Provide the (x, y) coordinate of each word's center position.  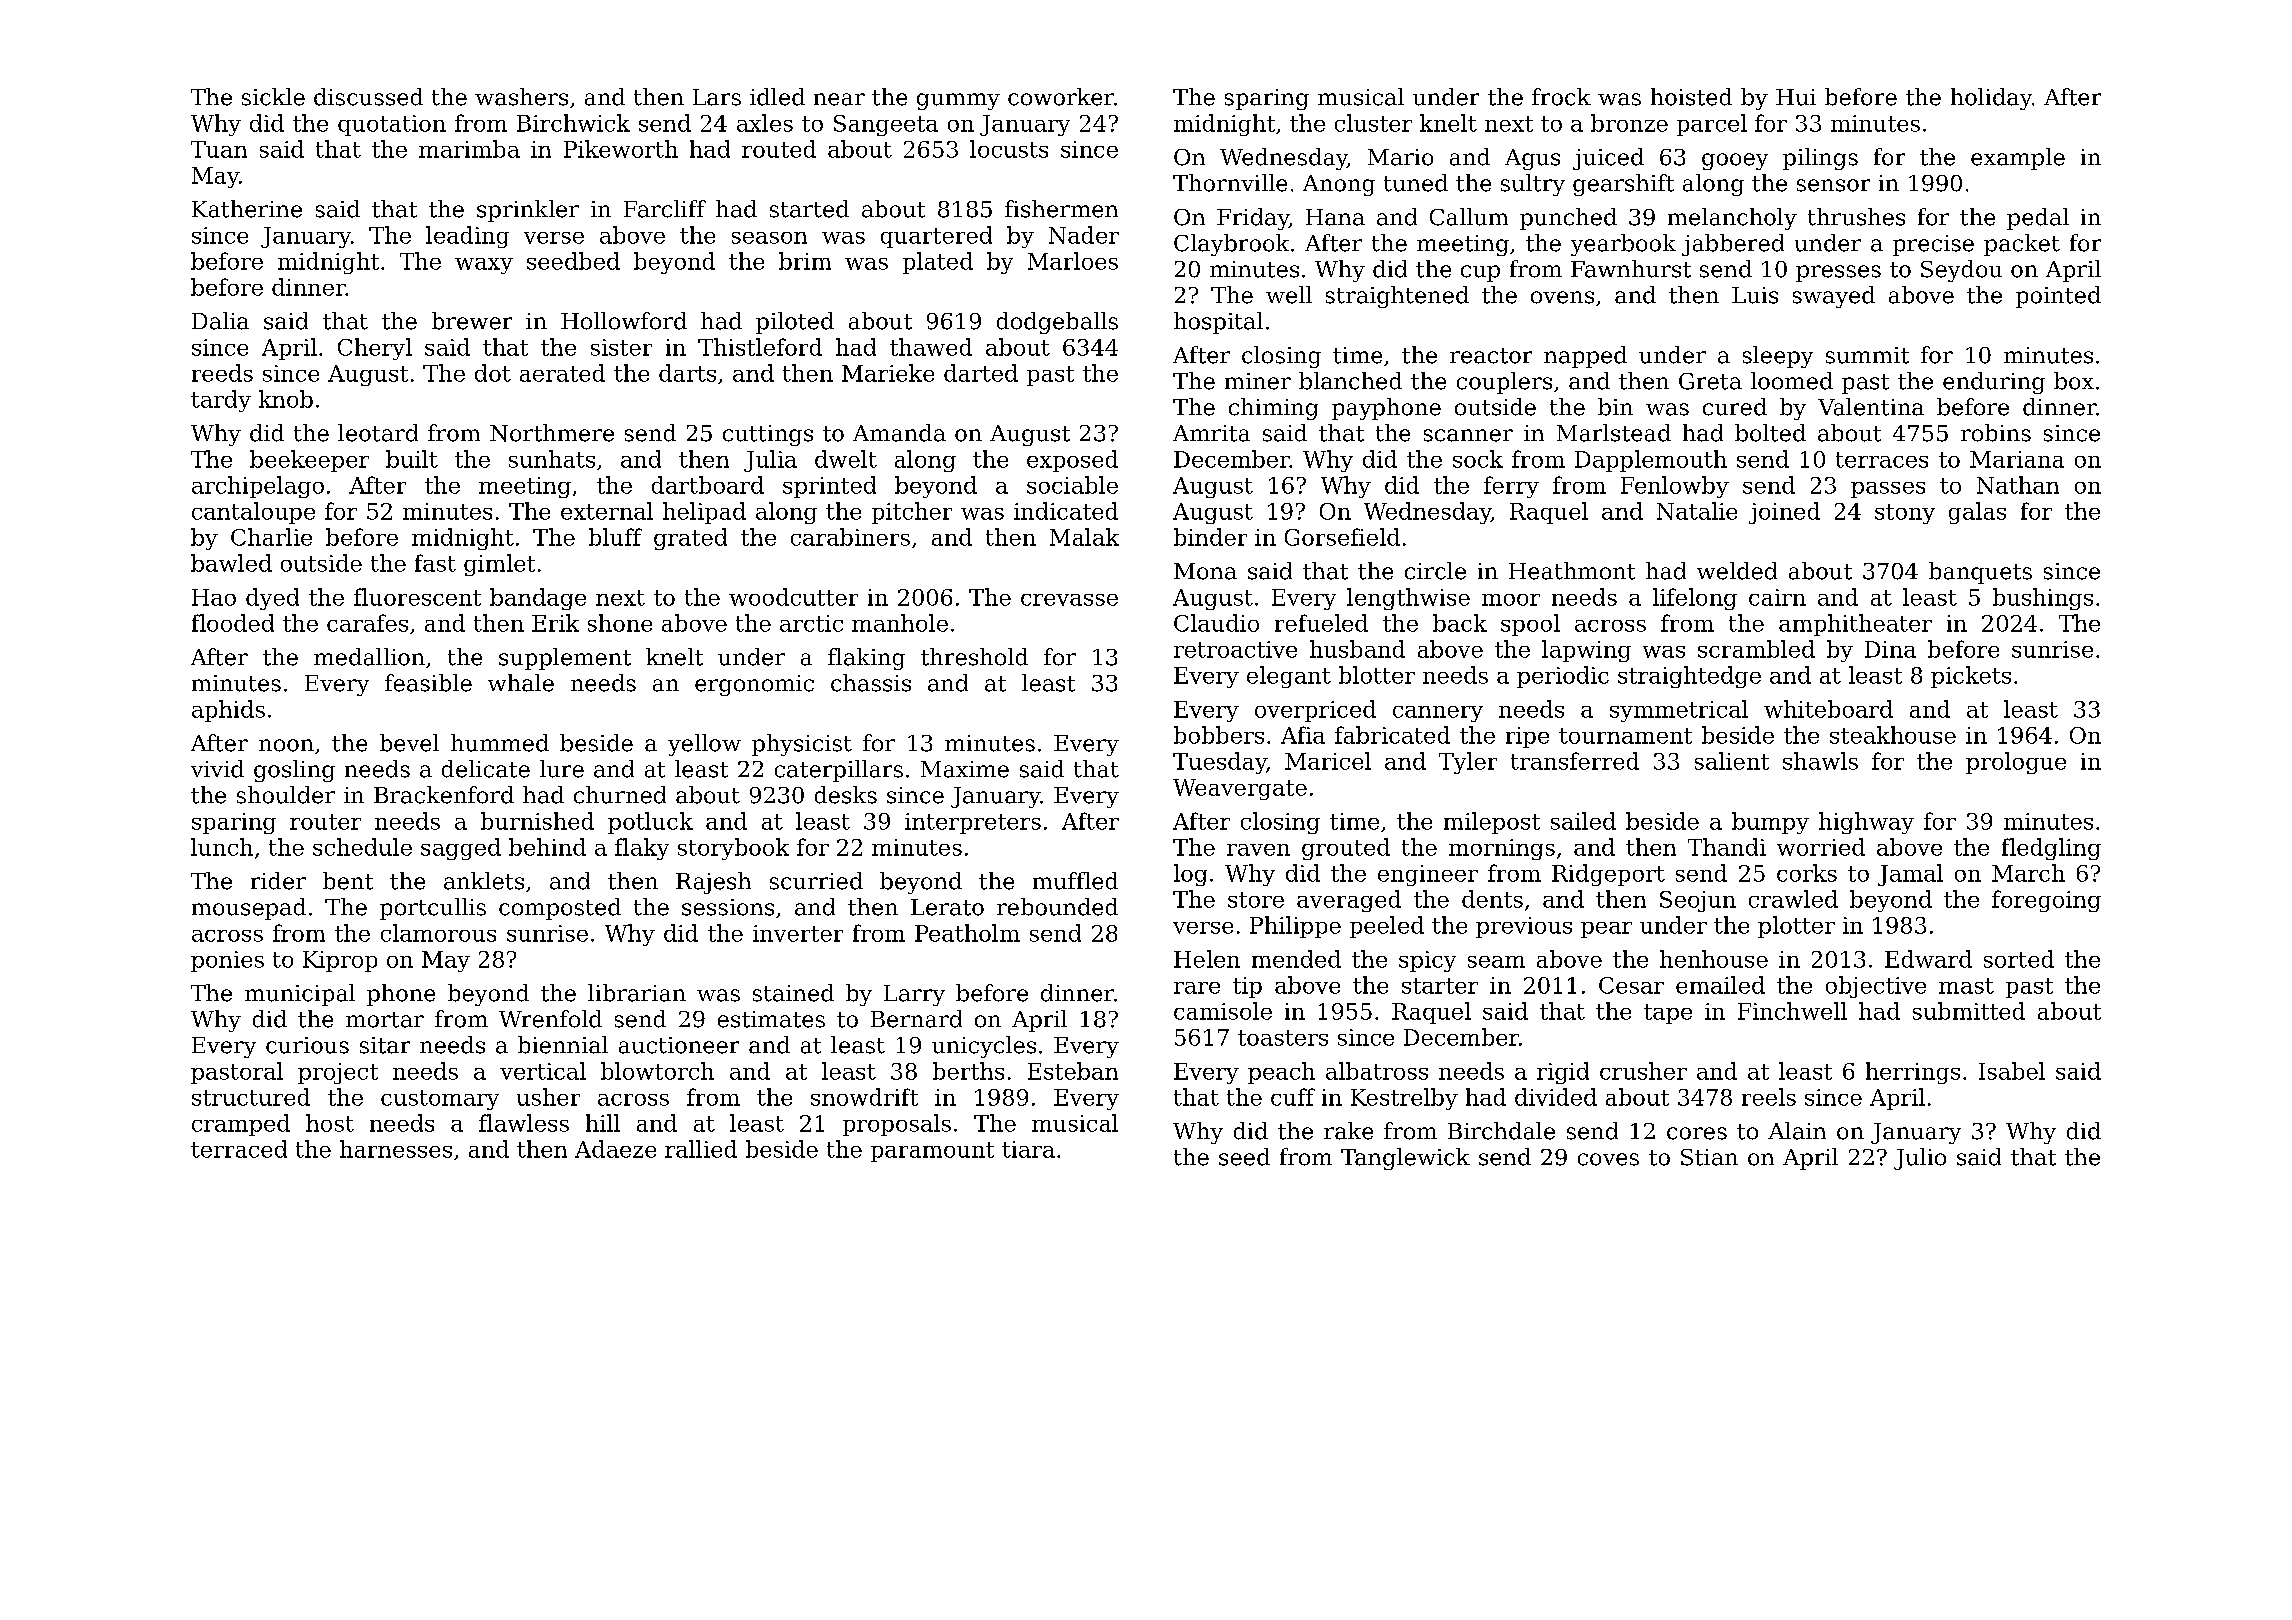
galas (1977, 513)
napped (1585, 357)
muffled (1075, 881)
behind (547, 847)
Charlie (271, 537)
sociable (1072, 485)
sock (1478, 459)
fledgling (2051, 849)
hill (603, 1123)
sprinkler (528, 211)
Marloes (1073, 261)
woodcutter (793, 597)
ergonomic (754, 685)
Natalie (1697, 511)
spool (1530, 625)
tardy (221, 401)
